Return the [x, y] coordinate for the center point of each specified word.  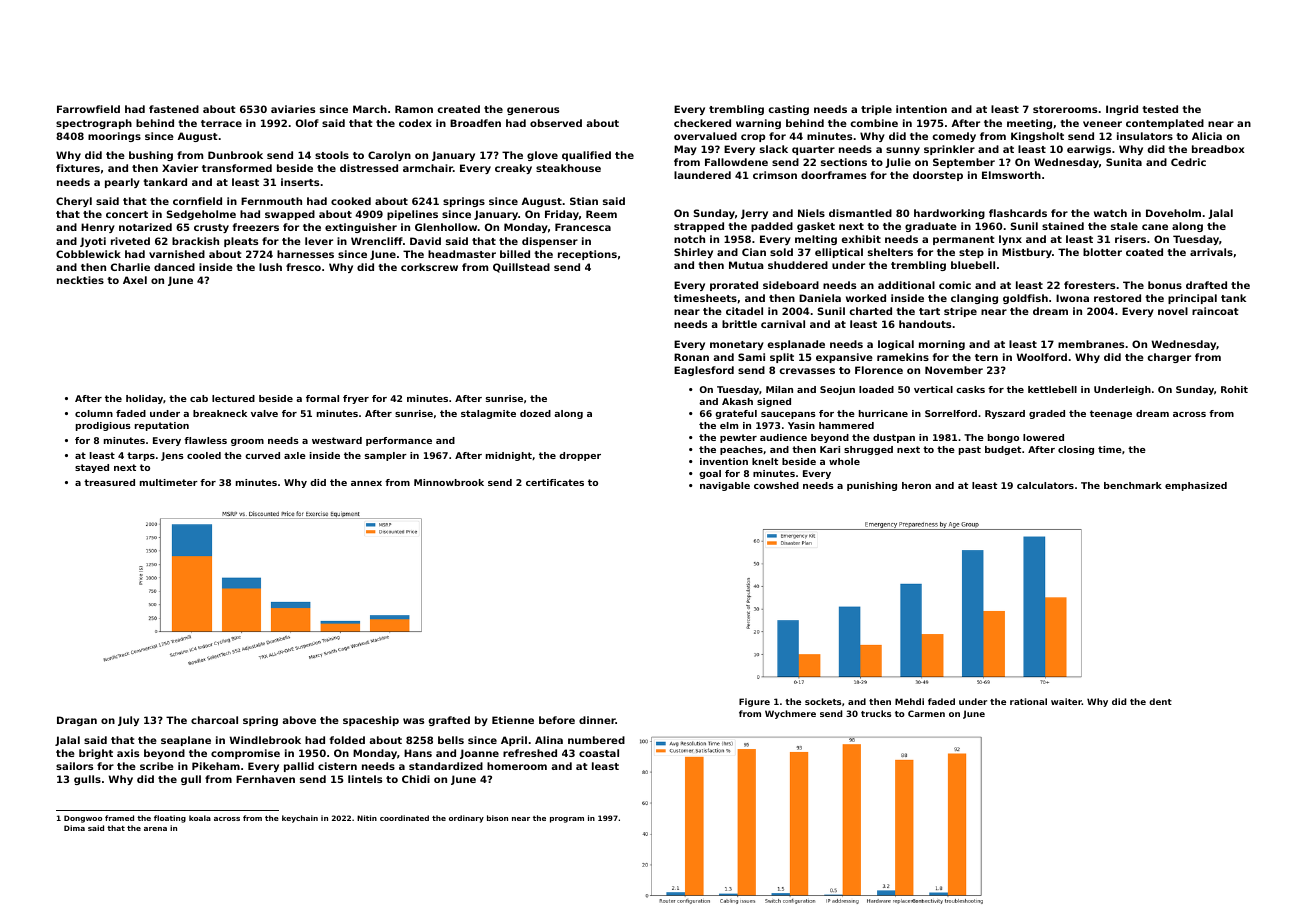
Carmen [926, 713]
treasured [109, 482]
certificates [555, 482]
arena [155, 829]
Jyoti [93, 242]
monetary [737, 345]
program [567, 820]
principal [1192, 299]
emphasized [1196, 486]
